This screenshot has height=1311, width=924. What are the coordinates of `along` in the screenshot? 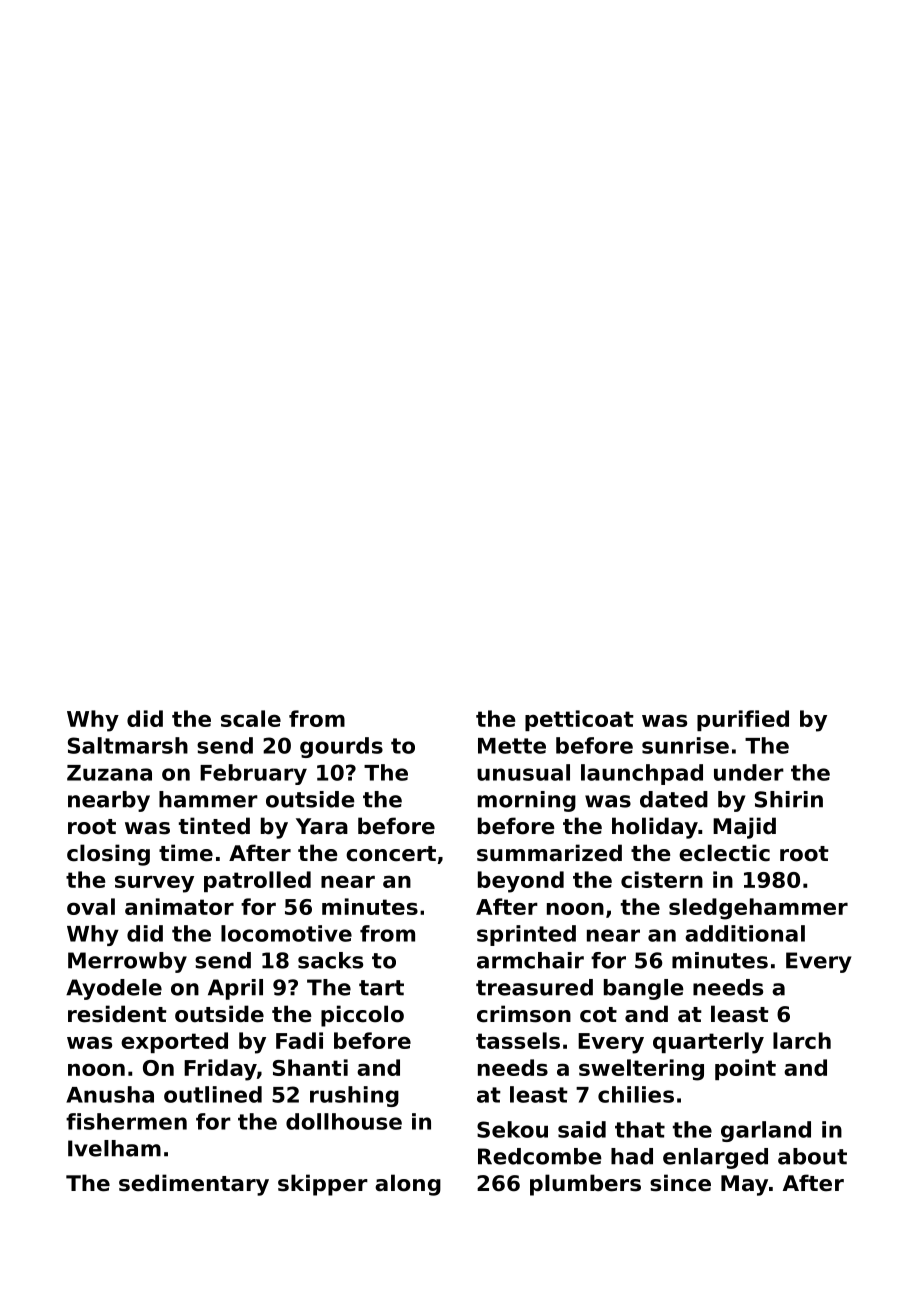 It's located at (408, 1185).
